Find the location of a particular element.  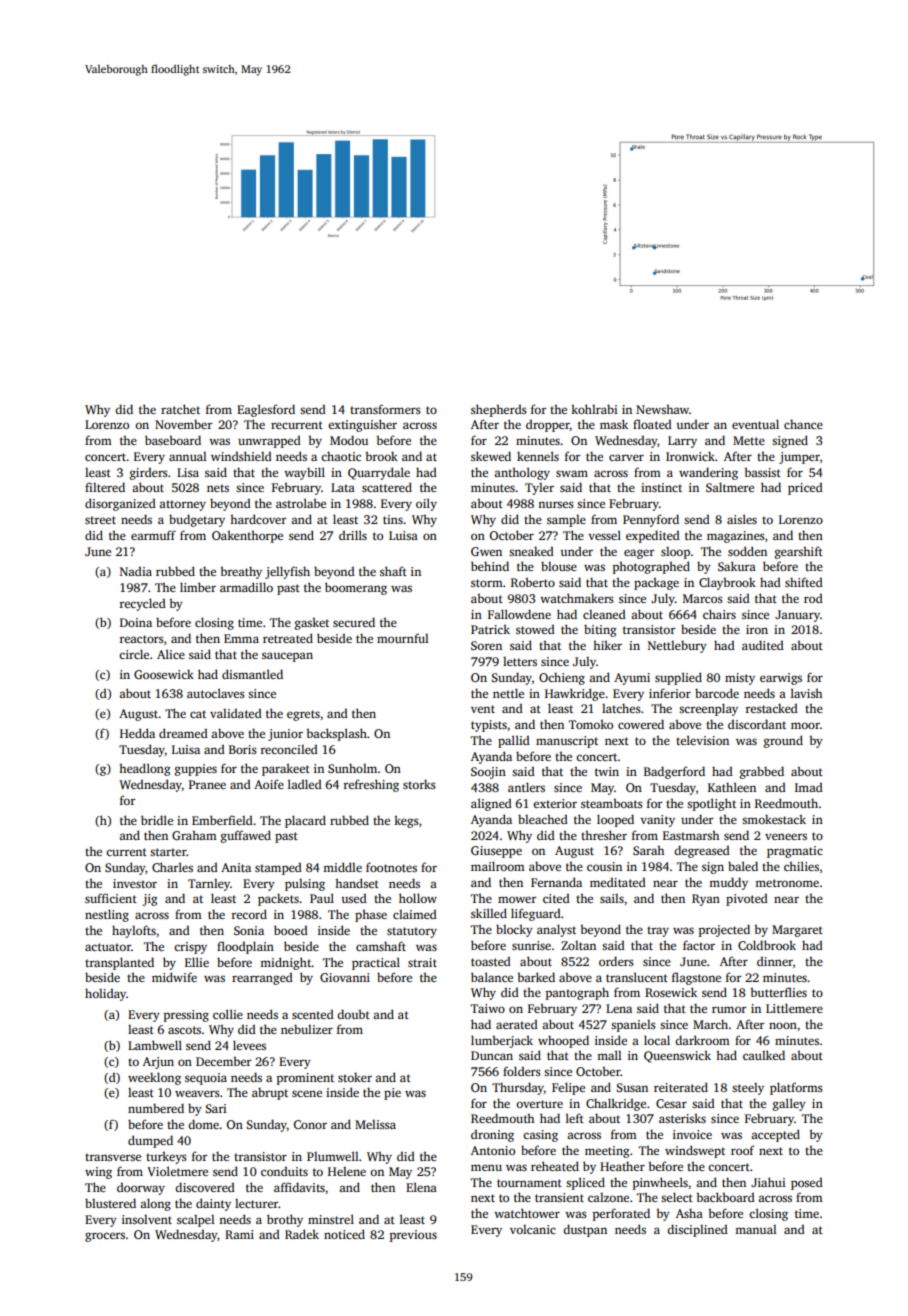

holiday is located at coordinates (105, 994).
